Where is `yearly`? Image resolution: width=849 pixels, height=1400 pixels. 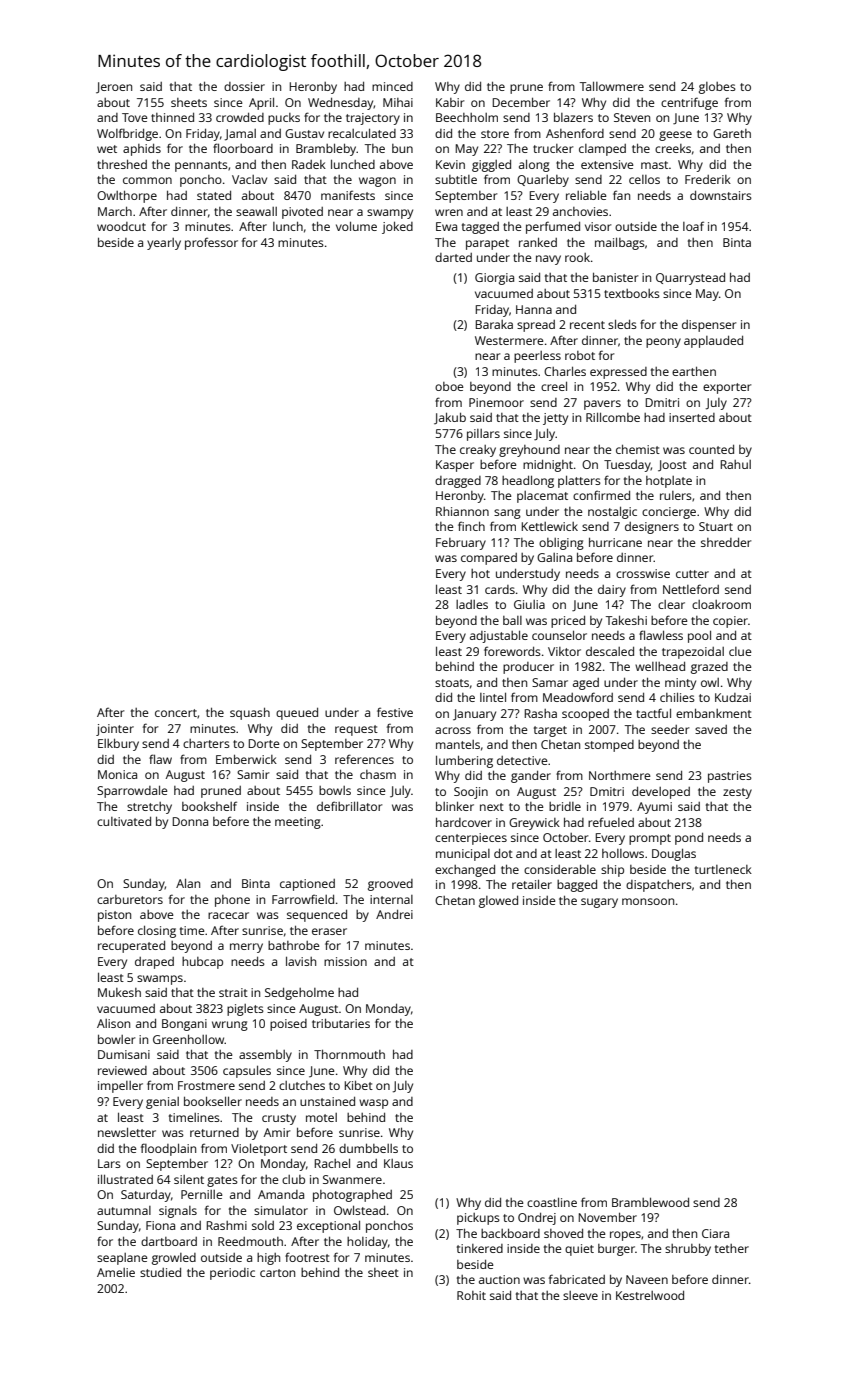
yearly is located at coordinates (164, 244).
